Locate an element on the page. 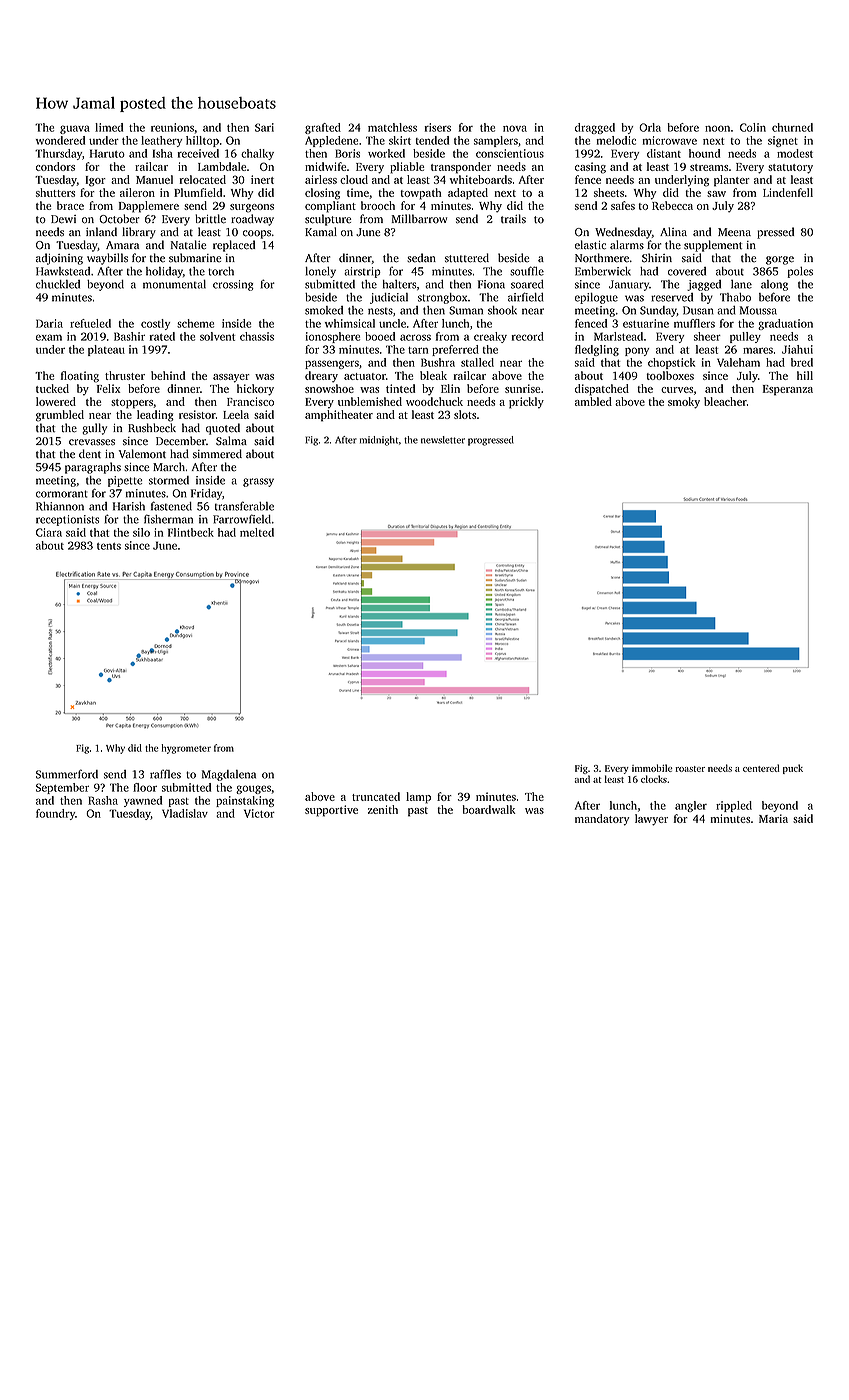 The height and width of the page is (1400, 849). melted is located at coordinates (257, 532).
